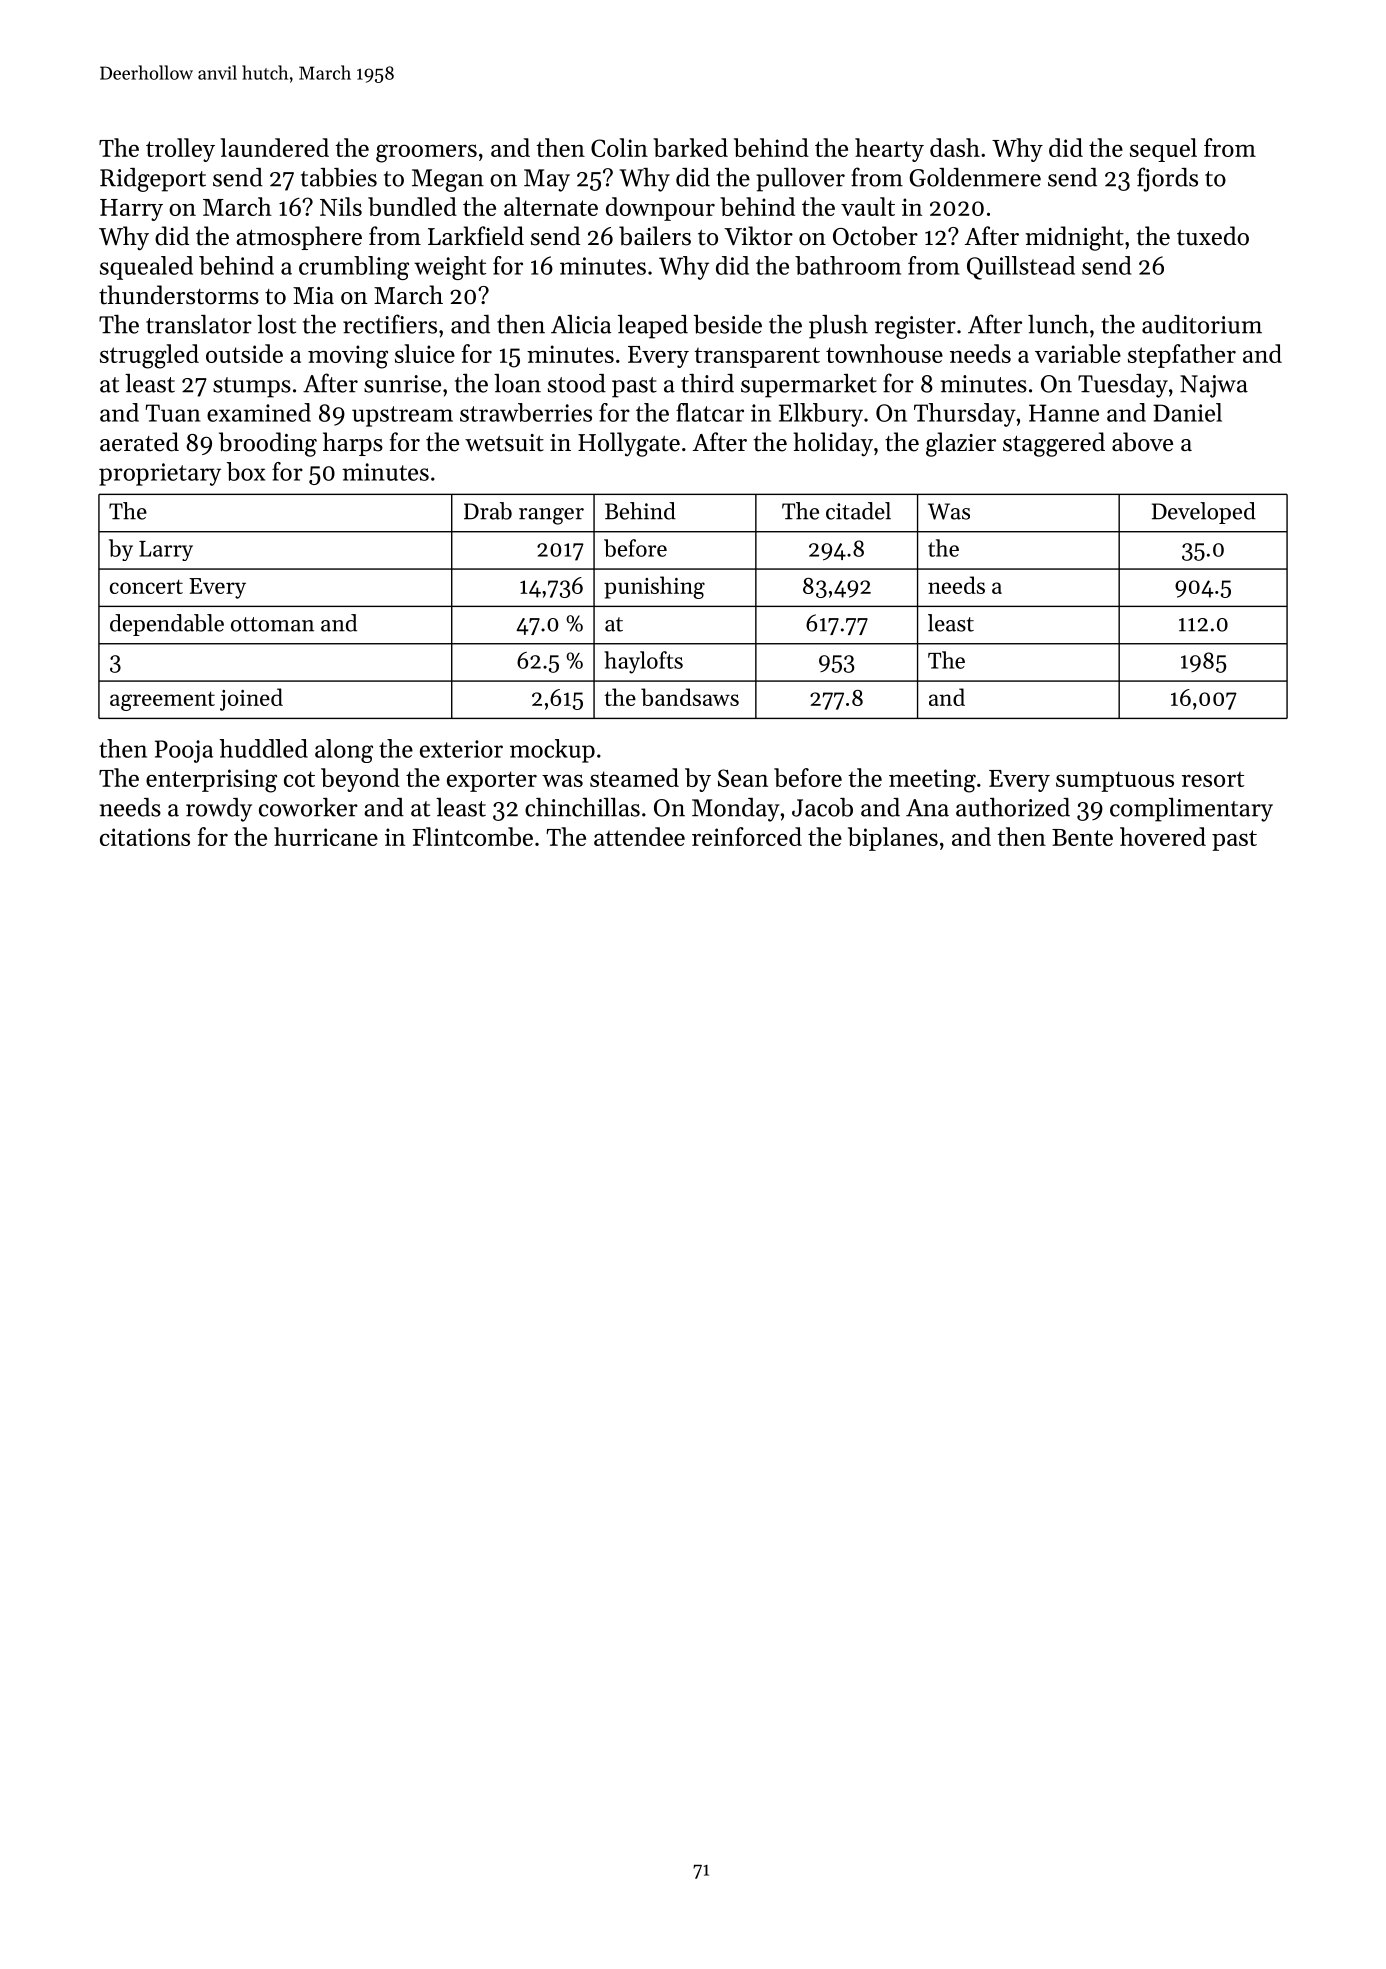  What do you see at coordinates (1163, 150) in the screenshot?
I see `sequel` at bounding box center [1163, 150].
